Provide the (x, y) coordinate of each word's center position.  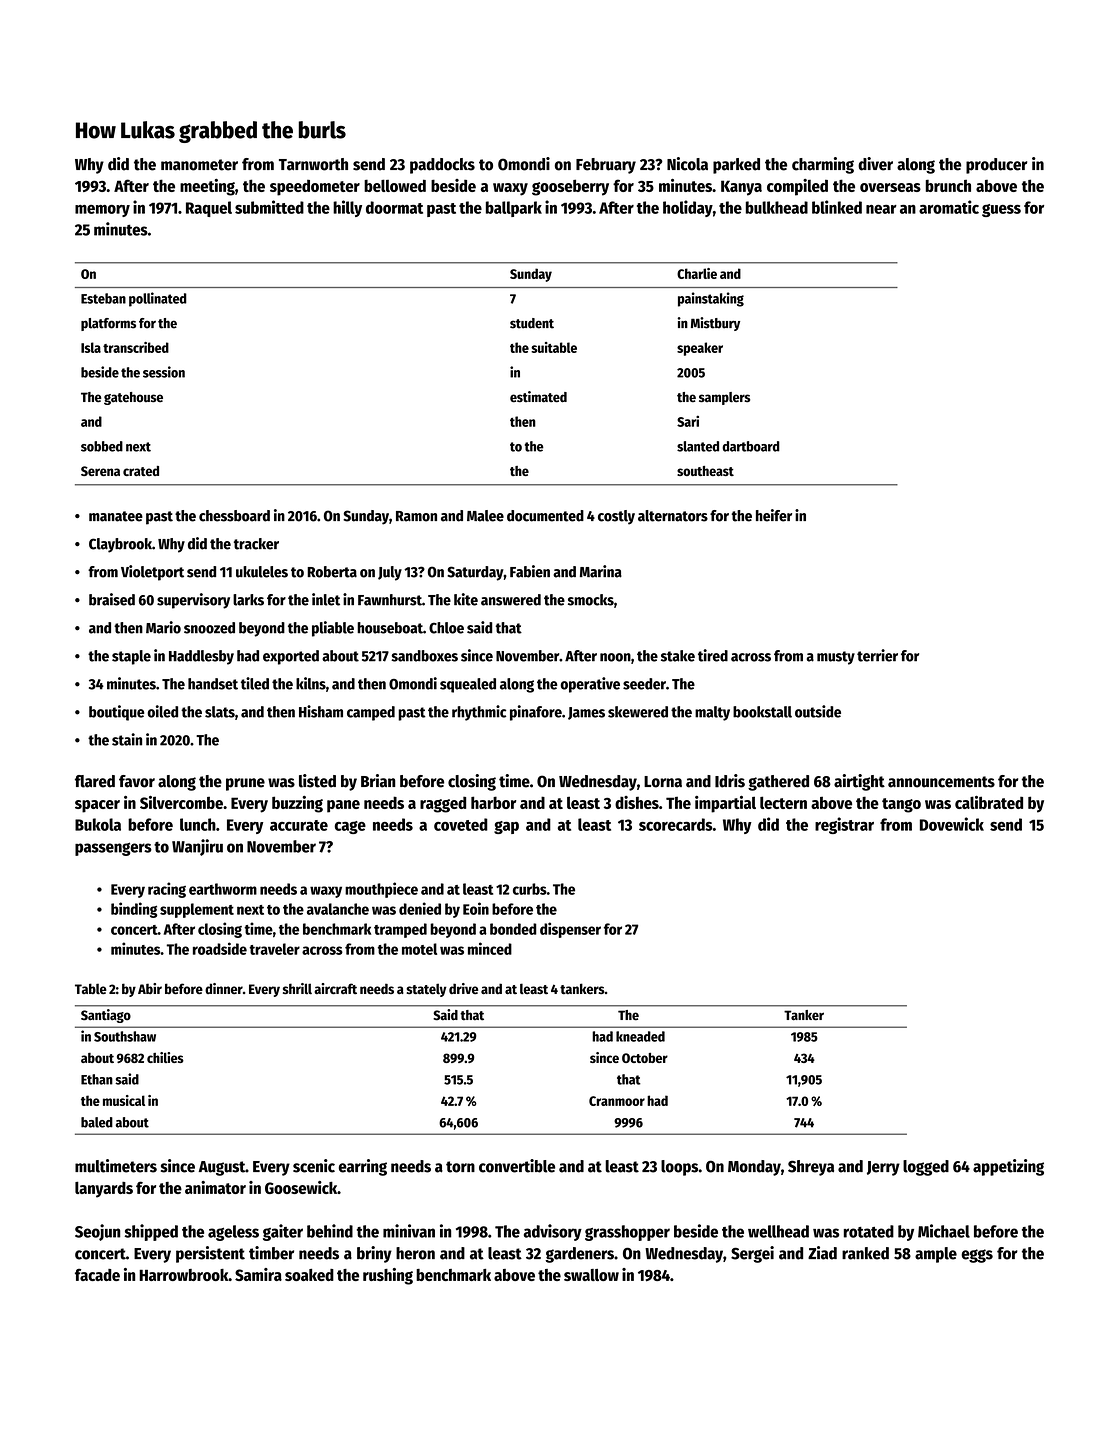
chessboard (234, 516)
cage (350, 827)
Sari (688, 421)
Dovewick (952, 824)
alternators (673, 516)
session (164, 372)
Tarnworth (313, 164)
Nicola (687, 164)
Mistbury (715, 324)
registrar (844, 825)
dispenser (570, 930)
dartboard (751, 446)
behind (330, 1231)
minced (490, 948)
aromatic (949, 207)
